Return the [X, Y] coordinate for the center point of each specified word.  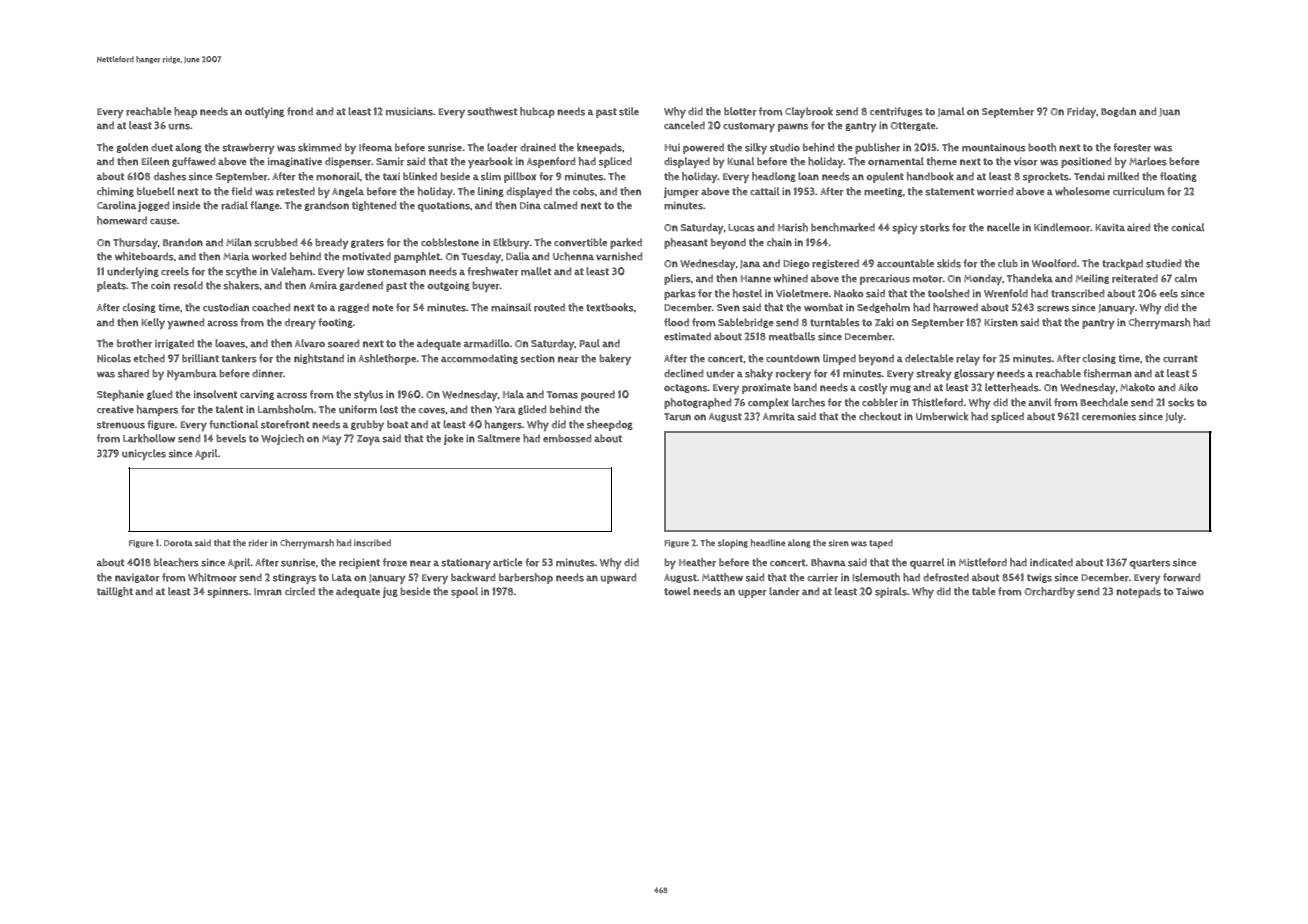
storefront [285, 424]
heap [185, 112]
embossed [567, 438]
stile [629, 111]
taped [881, 544]
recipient [359, 563]
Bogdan [1118, 112]
